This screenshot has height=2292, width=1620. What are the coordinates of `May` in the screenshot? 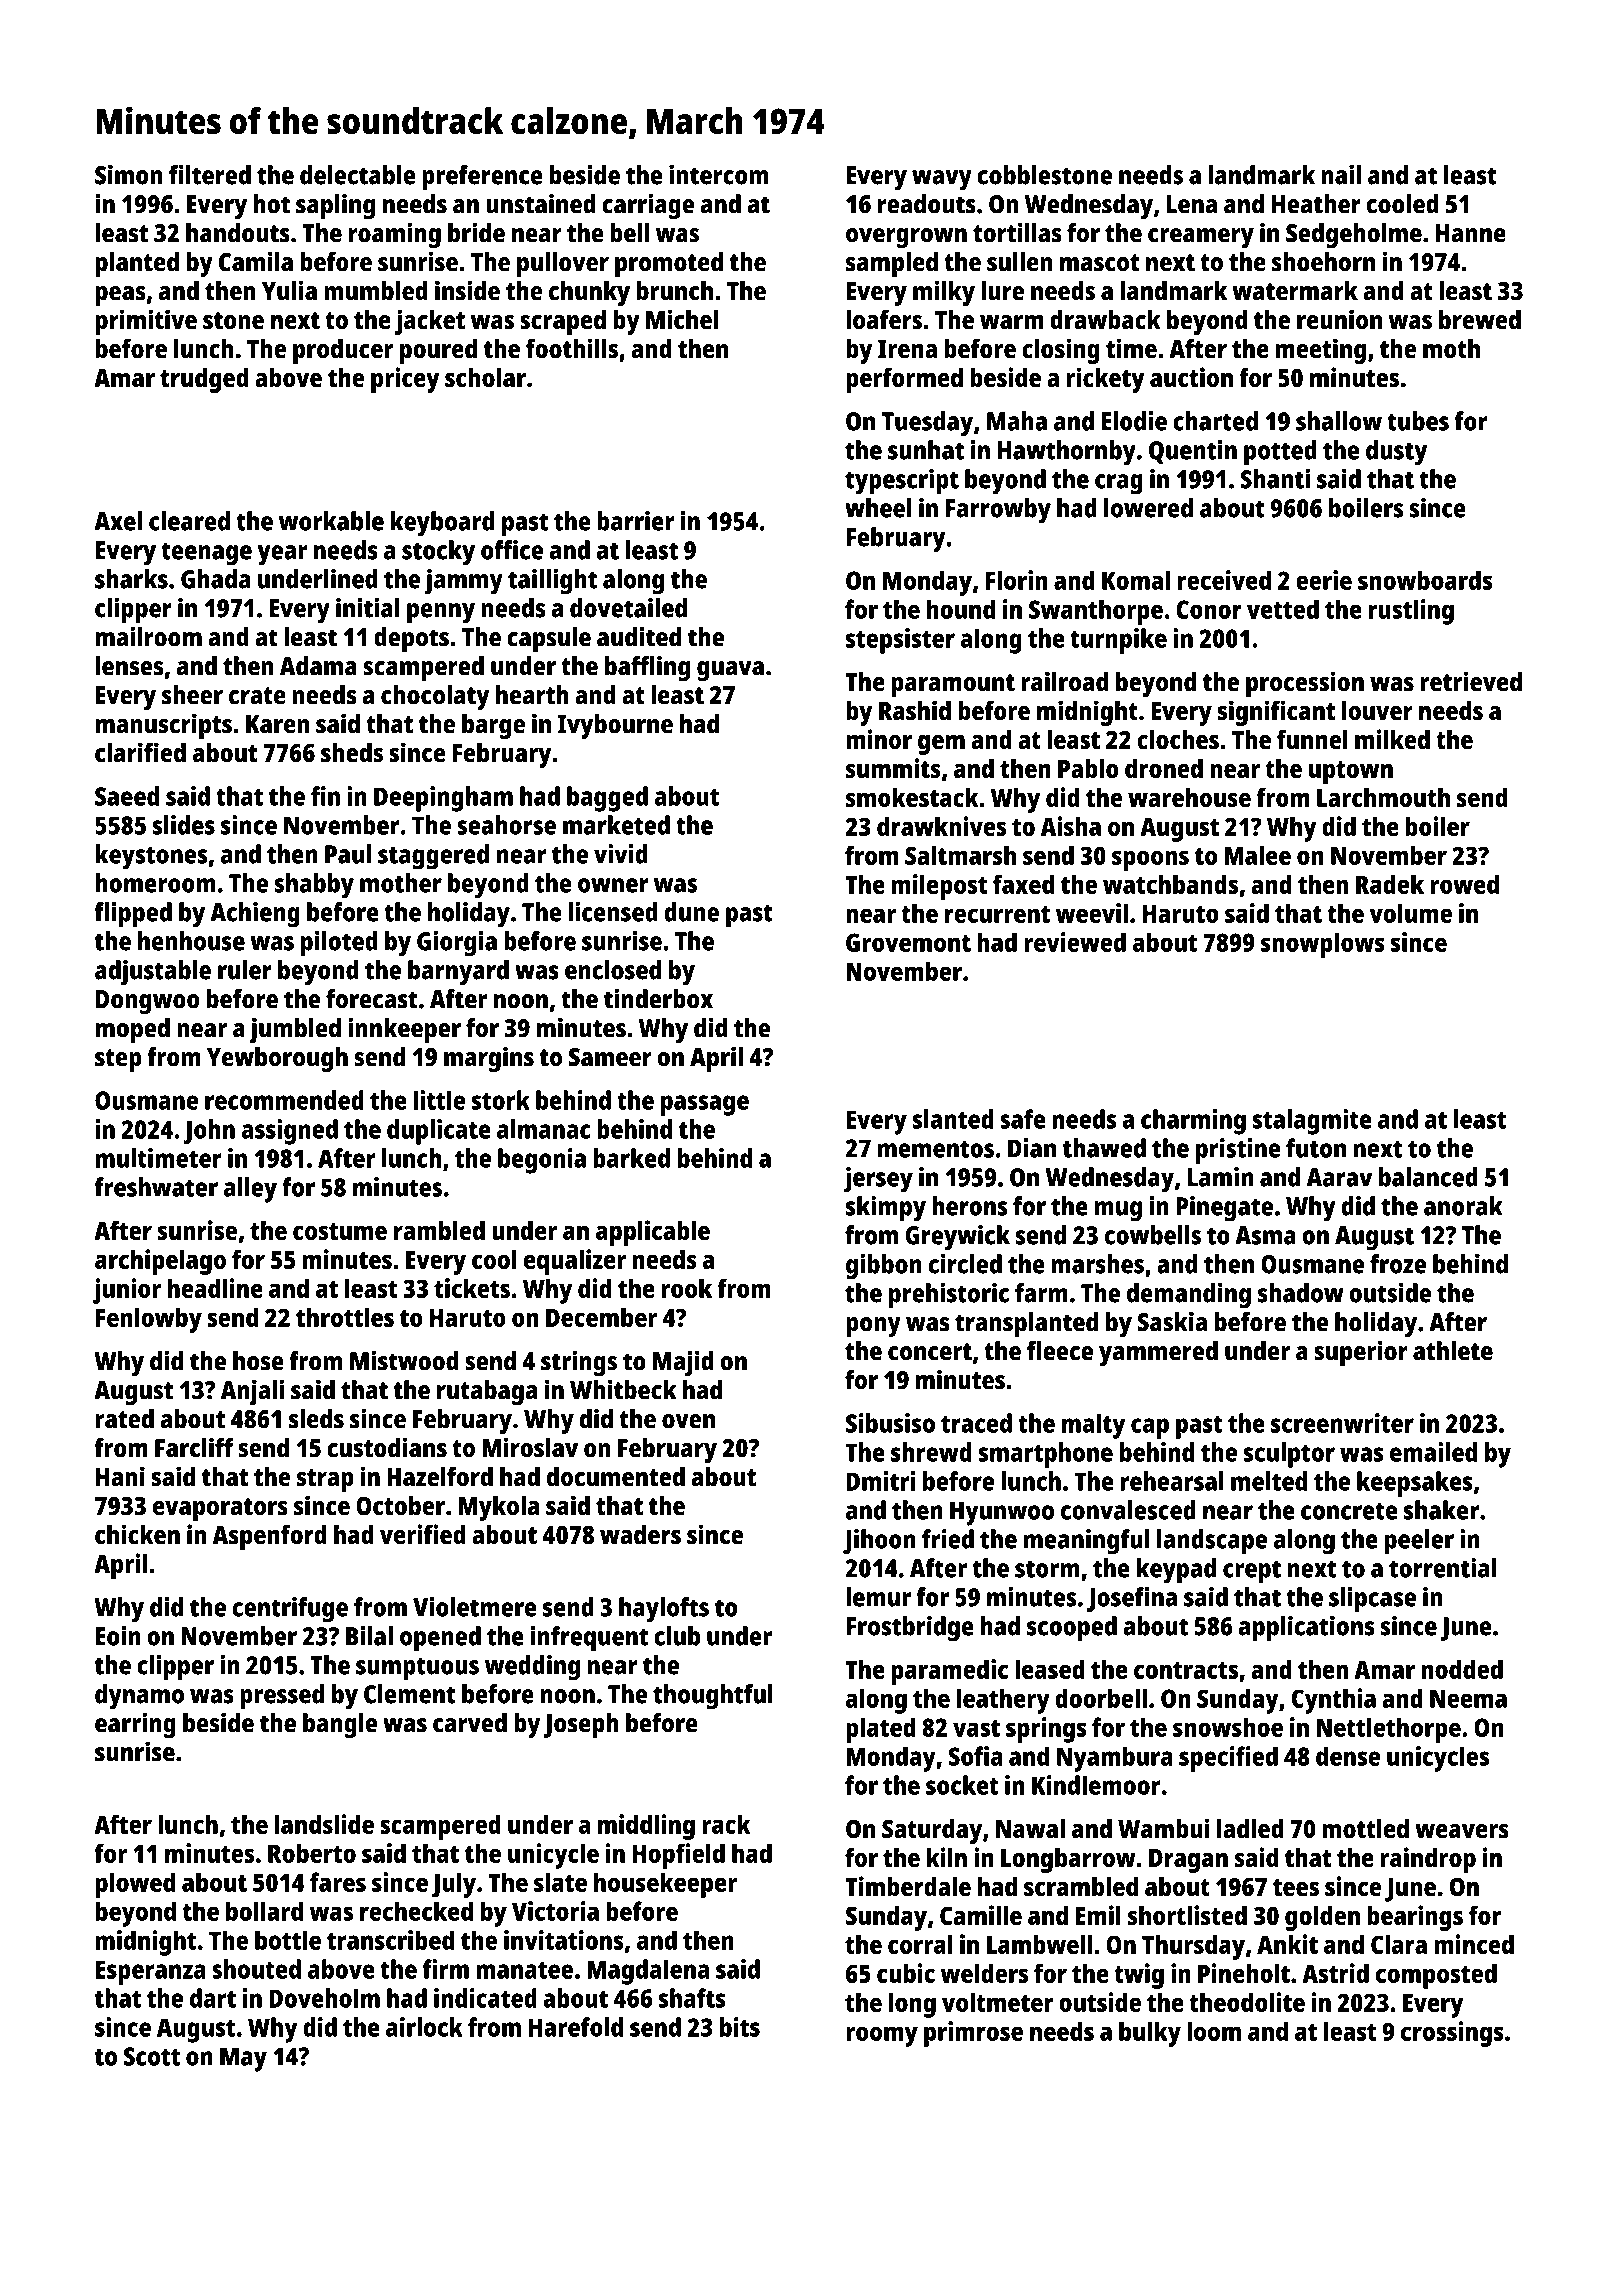 It's located at (243, 2059).
